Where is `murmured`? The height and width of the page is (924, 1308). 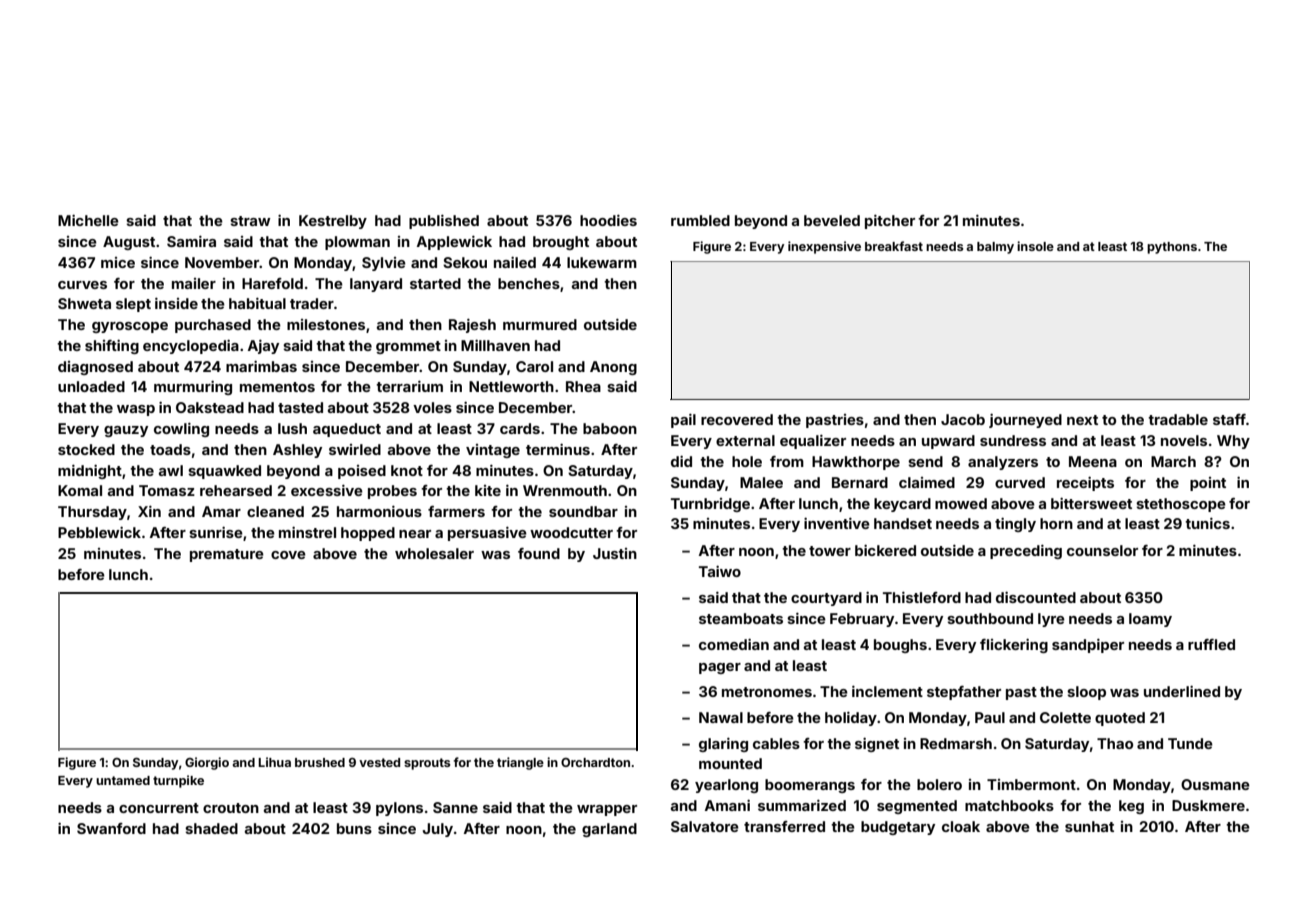
murmured is located at coordinates (540, 324).
